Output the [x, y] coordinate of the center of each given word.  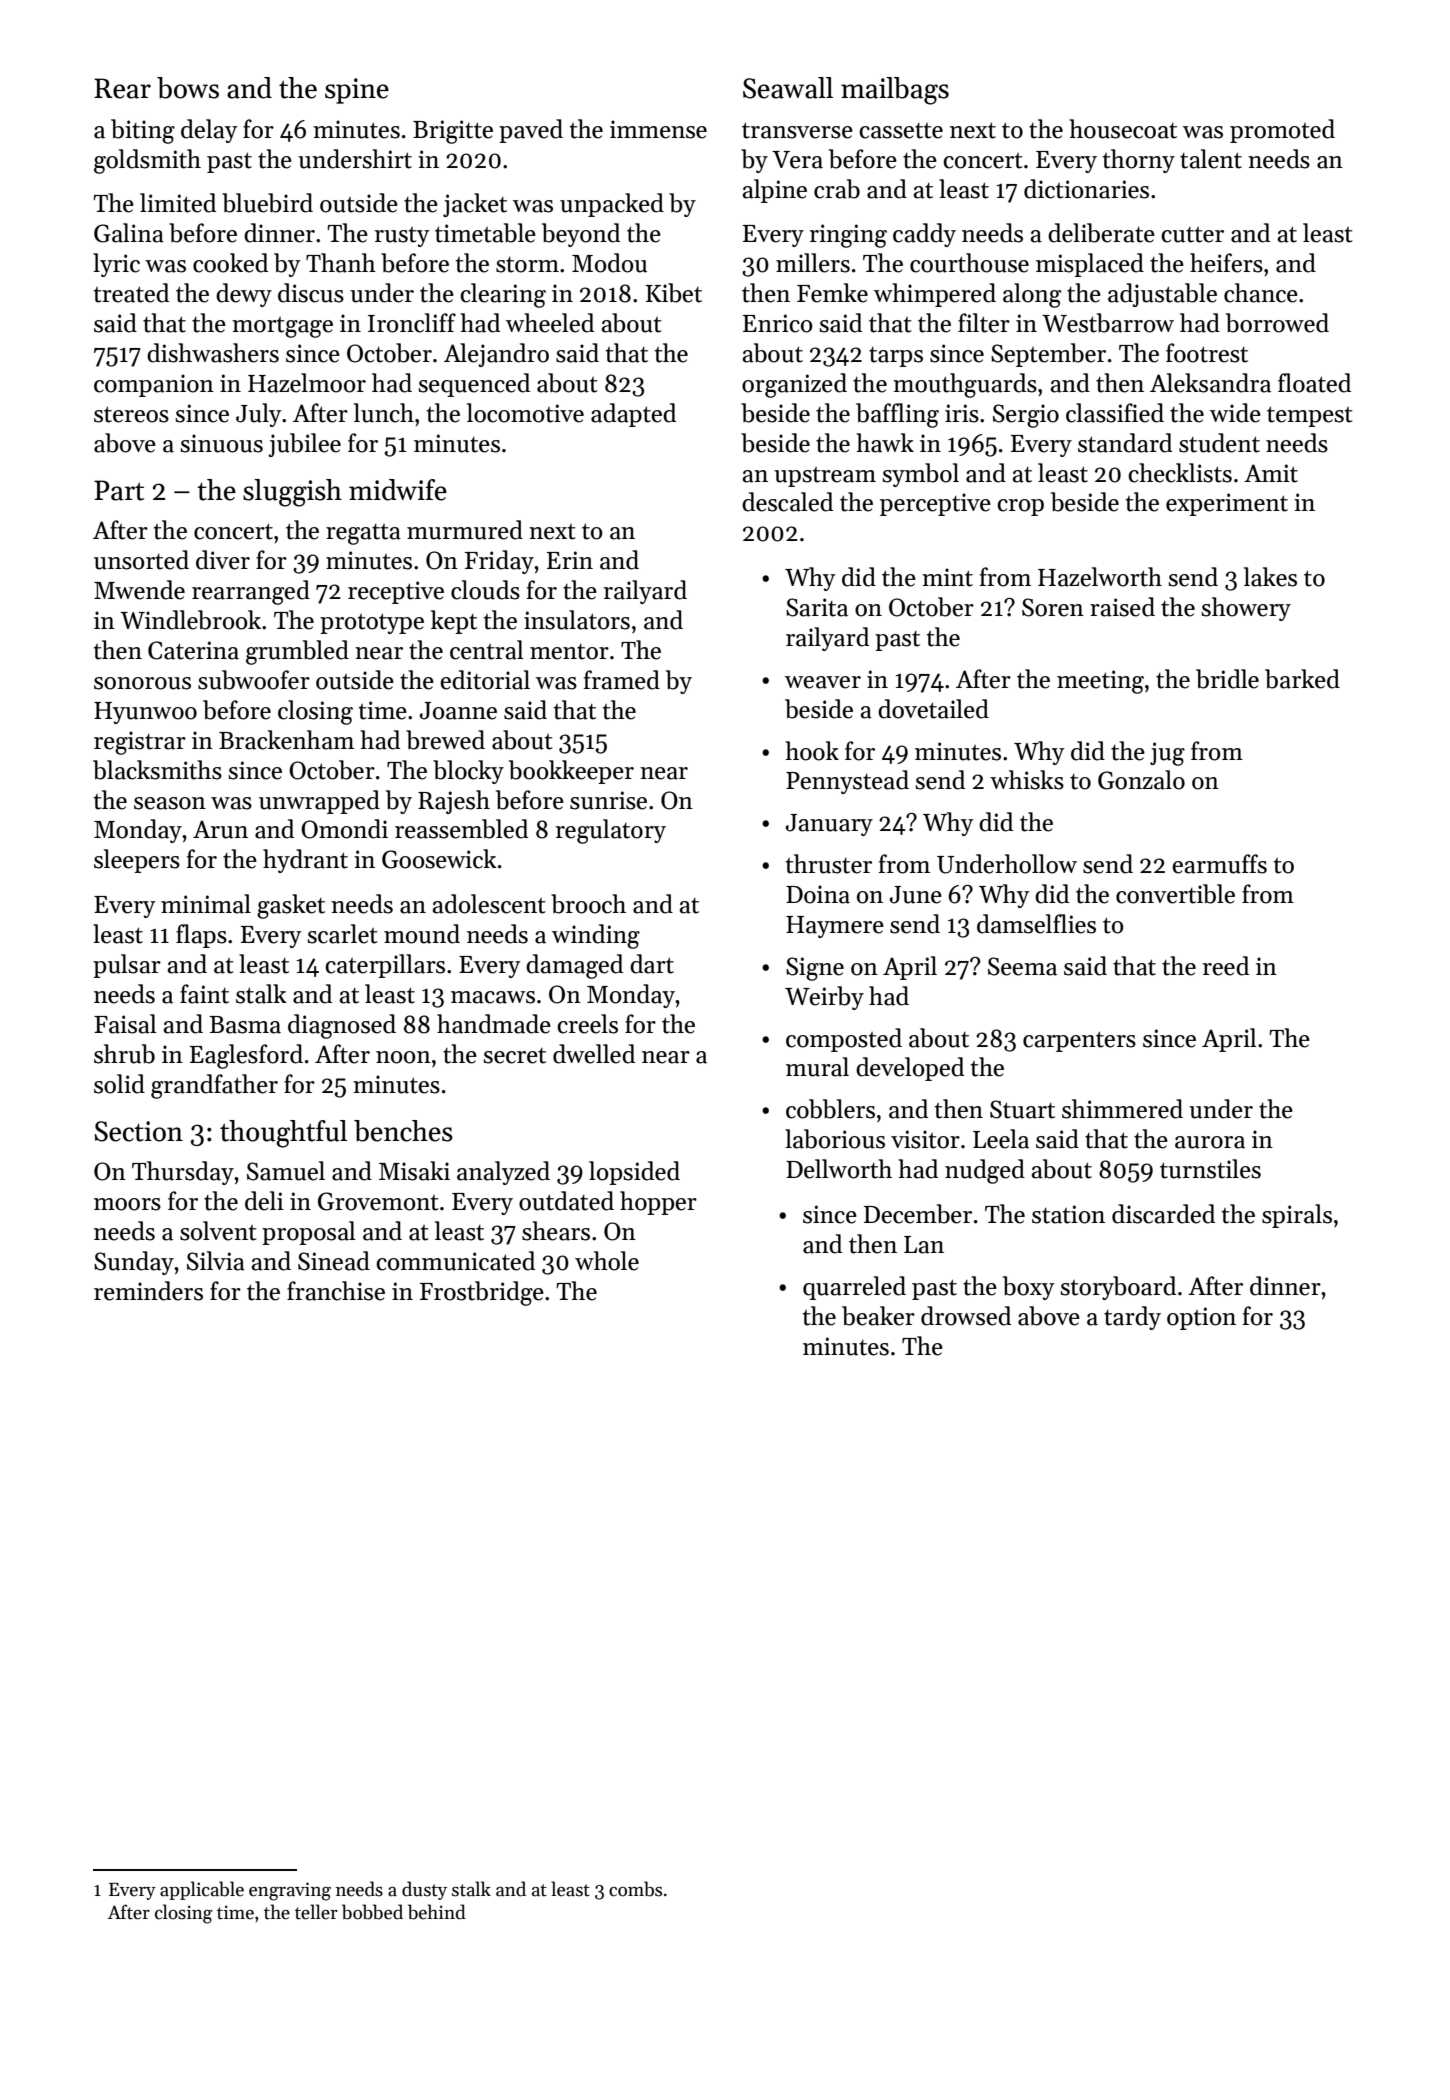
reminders [148, 1291]
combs [635, 1889]
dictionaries [1086, 189]
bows [188, 88]
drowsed [966, 1316]
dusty [424, 1890]
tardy [1132, 1318]
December [918, 1214]
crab [837, 189]
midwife [398, 490]
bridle [1227, 679]
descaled [787, 502]
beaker [878, 1316]
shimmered [1122, 1109]
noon [403, 1057]
